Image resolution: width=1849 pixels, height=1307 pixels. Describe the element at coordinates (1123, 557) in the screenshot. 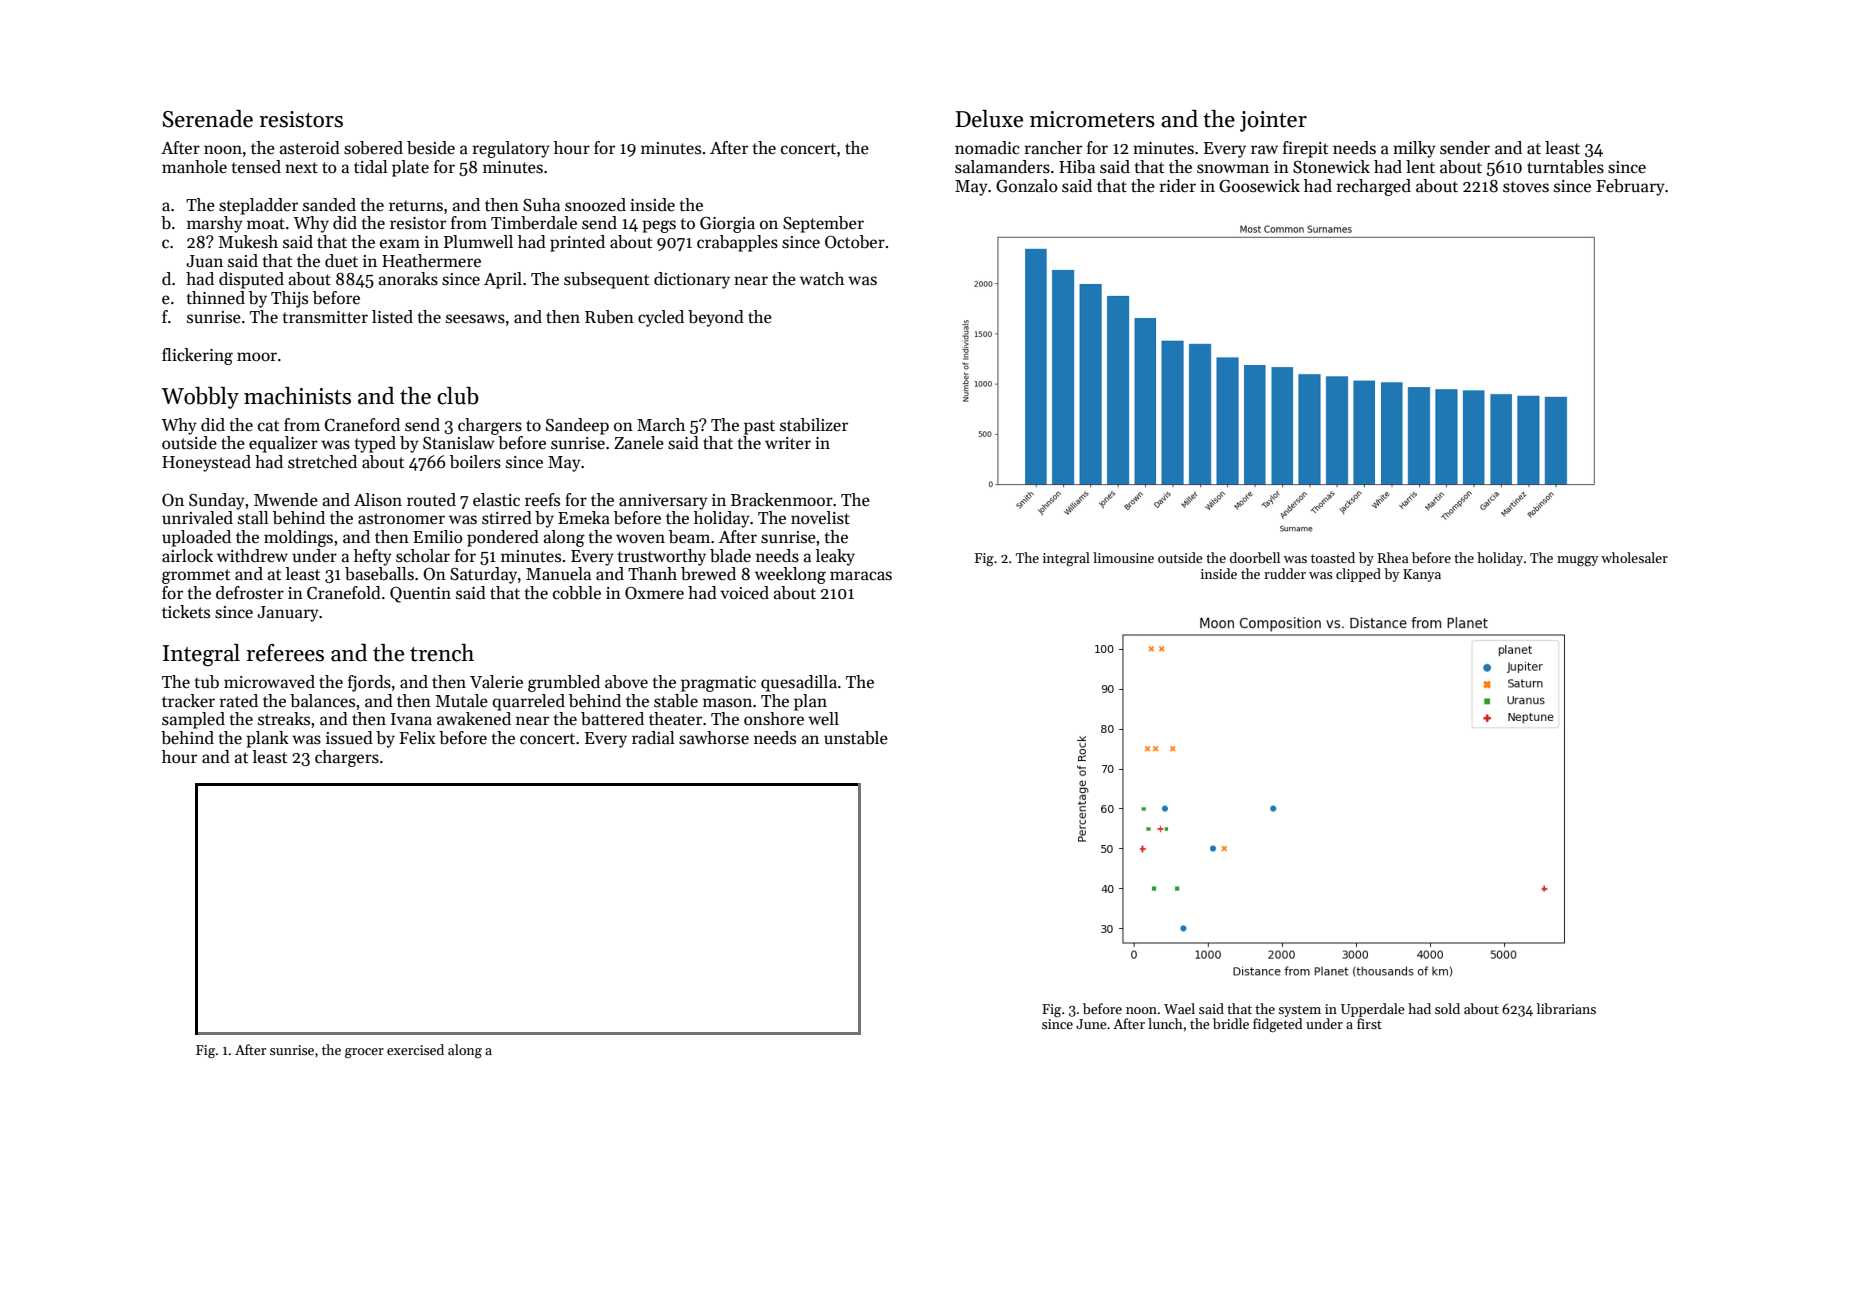

I see `limousine` at that location.
